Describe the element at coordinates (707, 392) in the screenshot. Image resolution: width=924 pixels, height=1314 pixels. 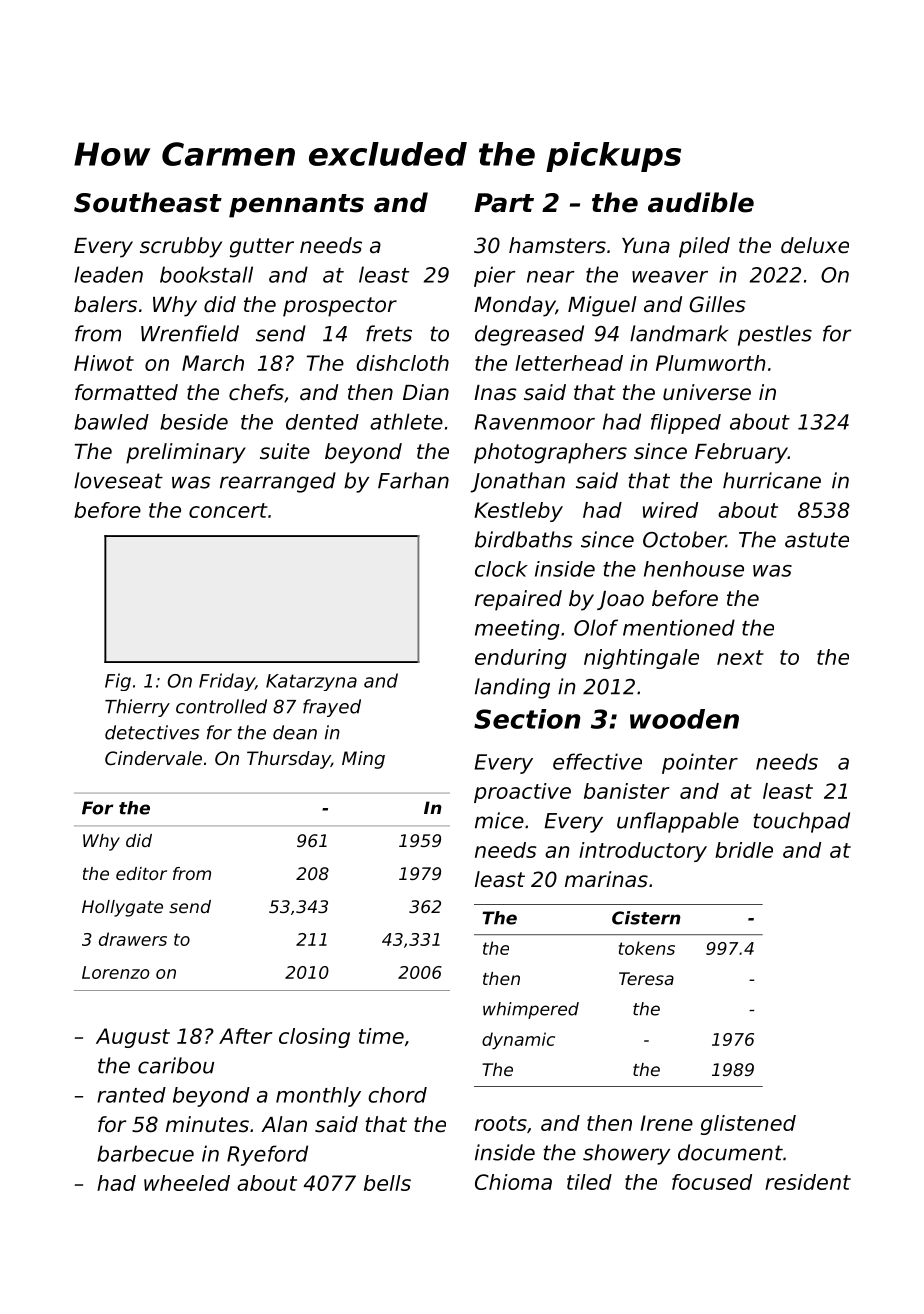
I see `universe` at that location.
